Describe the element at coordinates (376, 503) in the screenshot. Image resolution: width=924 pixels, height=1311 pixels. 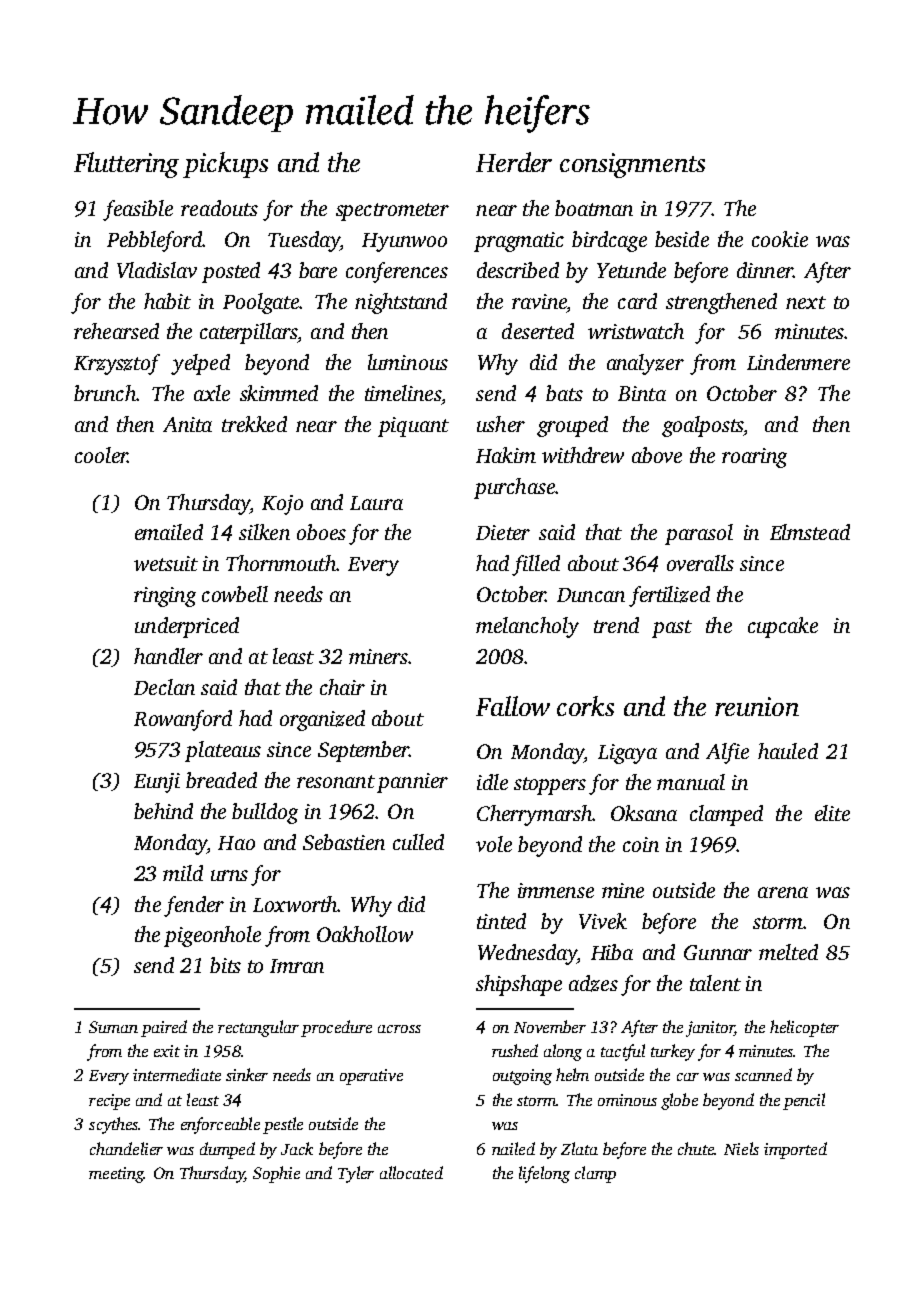
I see `Laura` at that location.
